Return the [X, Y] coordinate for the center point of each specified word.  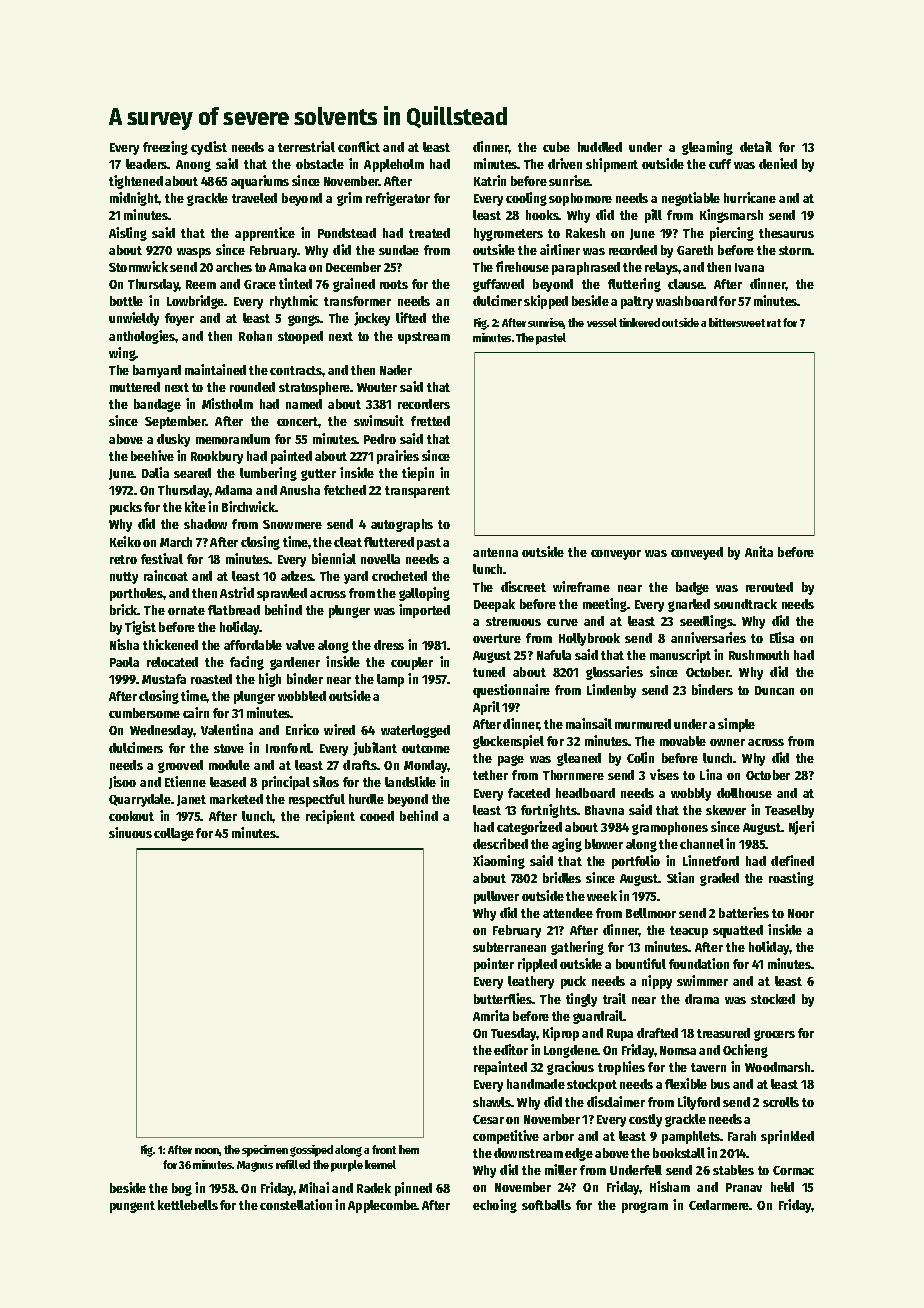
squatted [738, 931]
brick [124, 609]
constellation [296, 1204]
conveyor [616, 555]
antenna [495, 552]
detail [756, 146]
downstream [528, 1153]
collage [174, 834]
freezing [165, 148]
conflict [359, 146]
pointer [494, 965]
